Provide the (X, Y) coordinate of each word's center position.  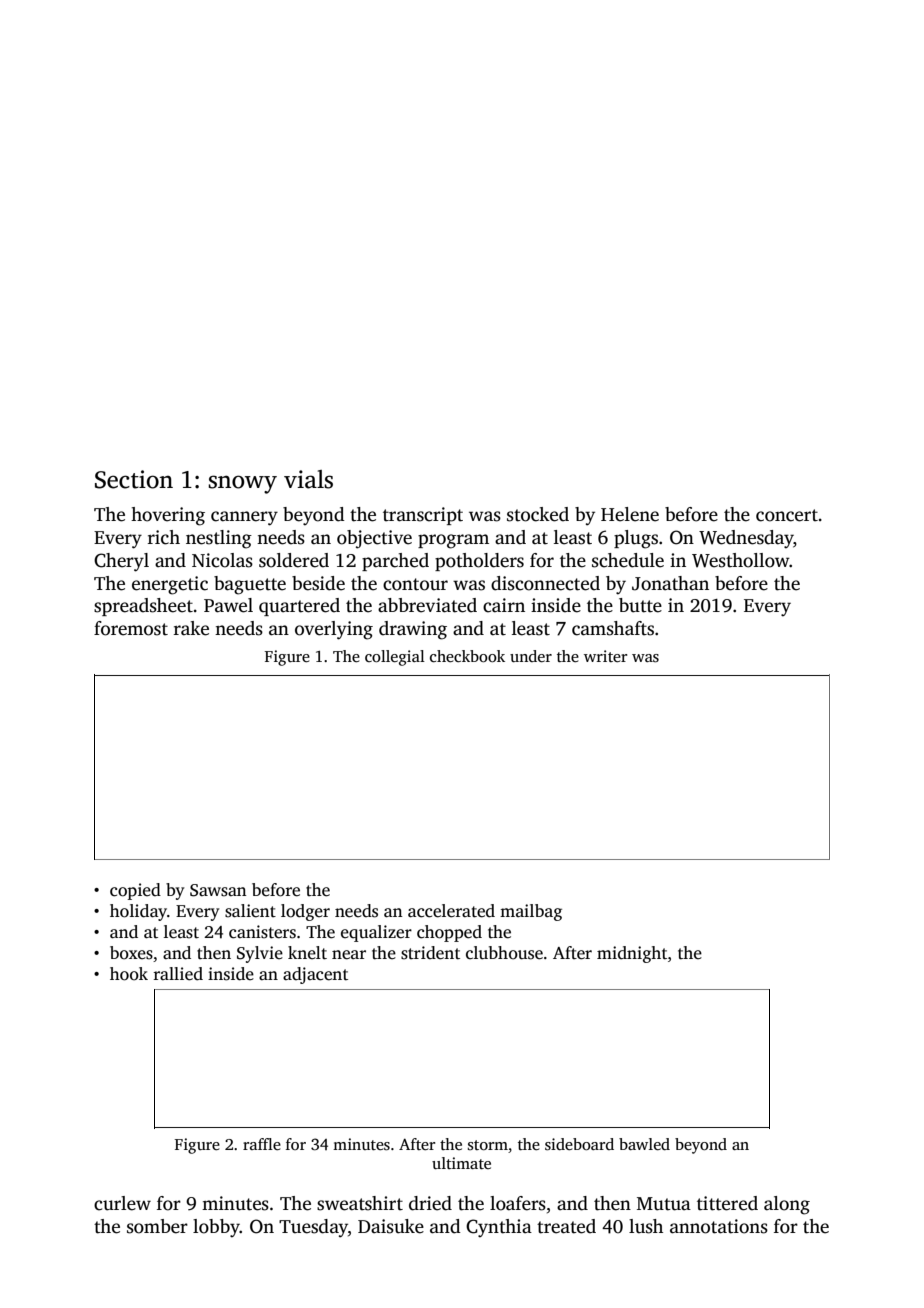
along (787, 1205)
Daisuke (391, 1226)
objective (374, 539)
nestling (219, 539)
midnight (632, 954)
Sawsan (218, 890)
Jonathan (670, 583)
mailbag (531, 912)
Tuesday (313, 1228)
